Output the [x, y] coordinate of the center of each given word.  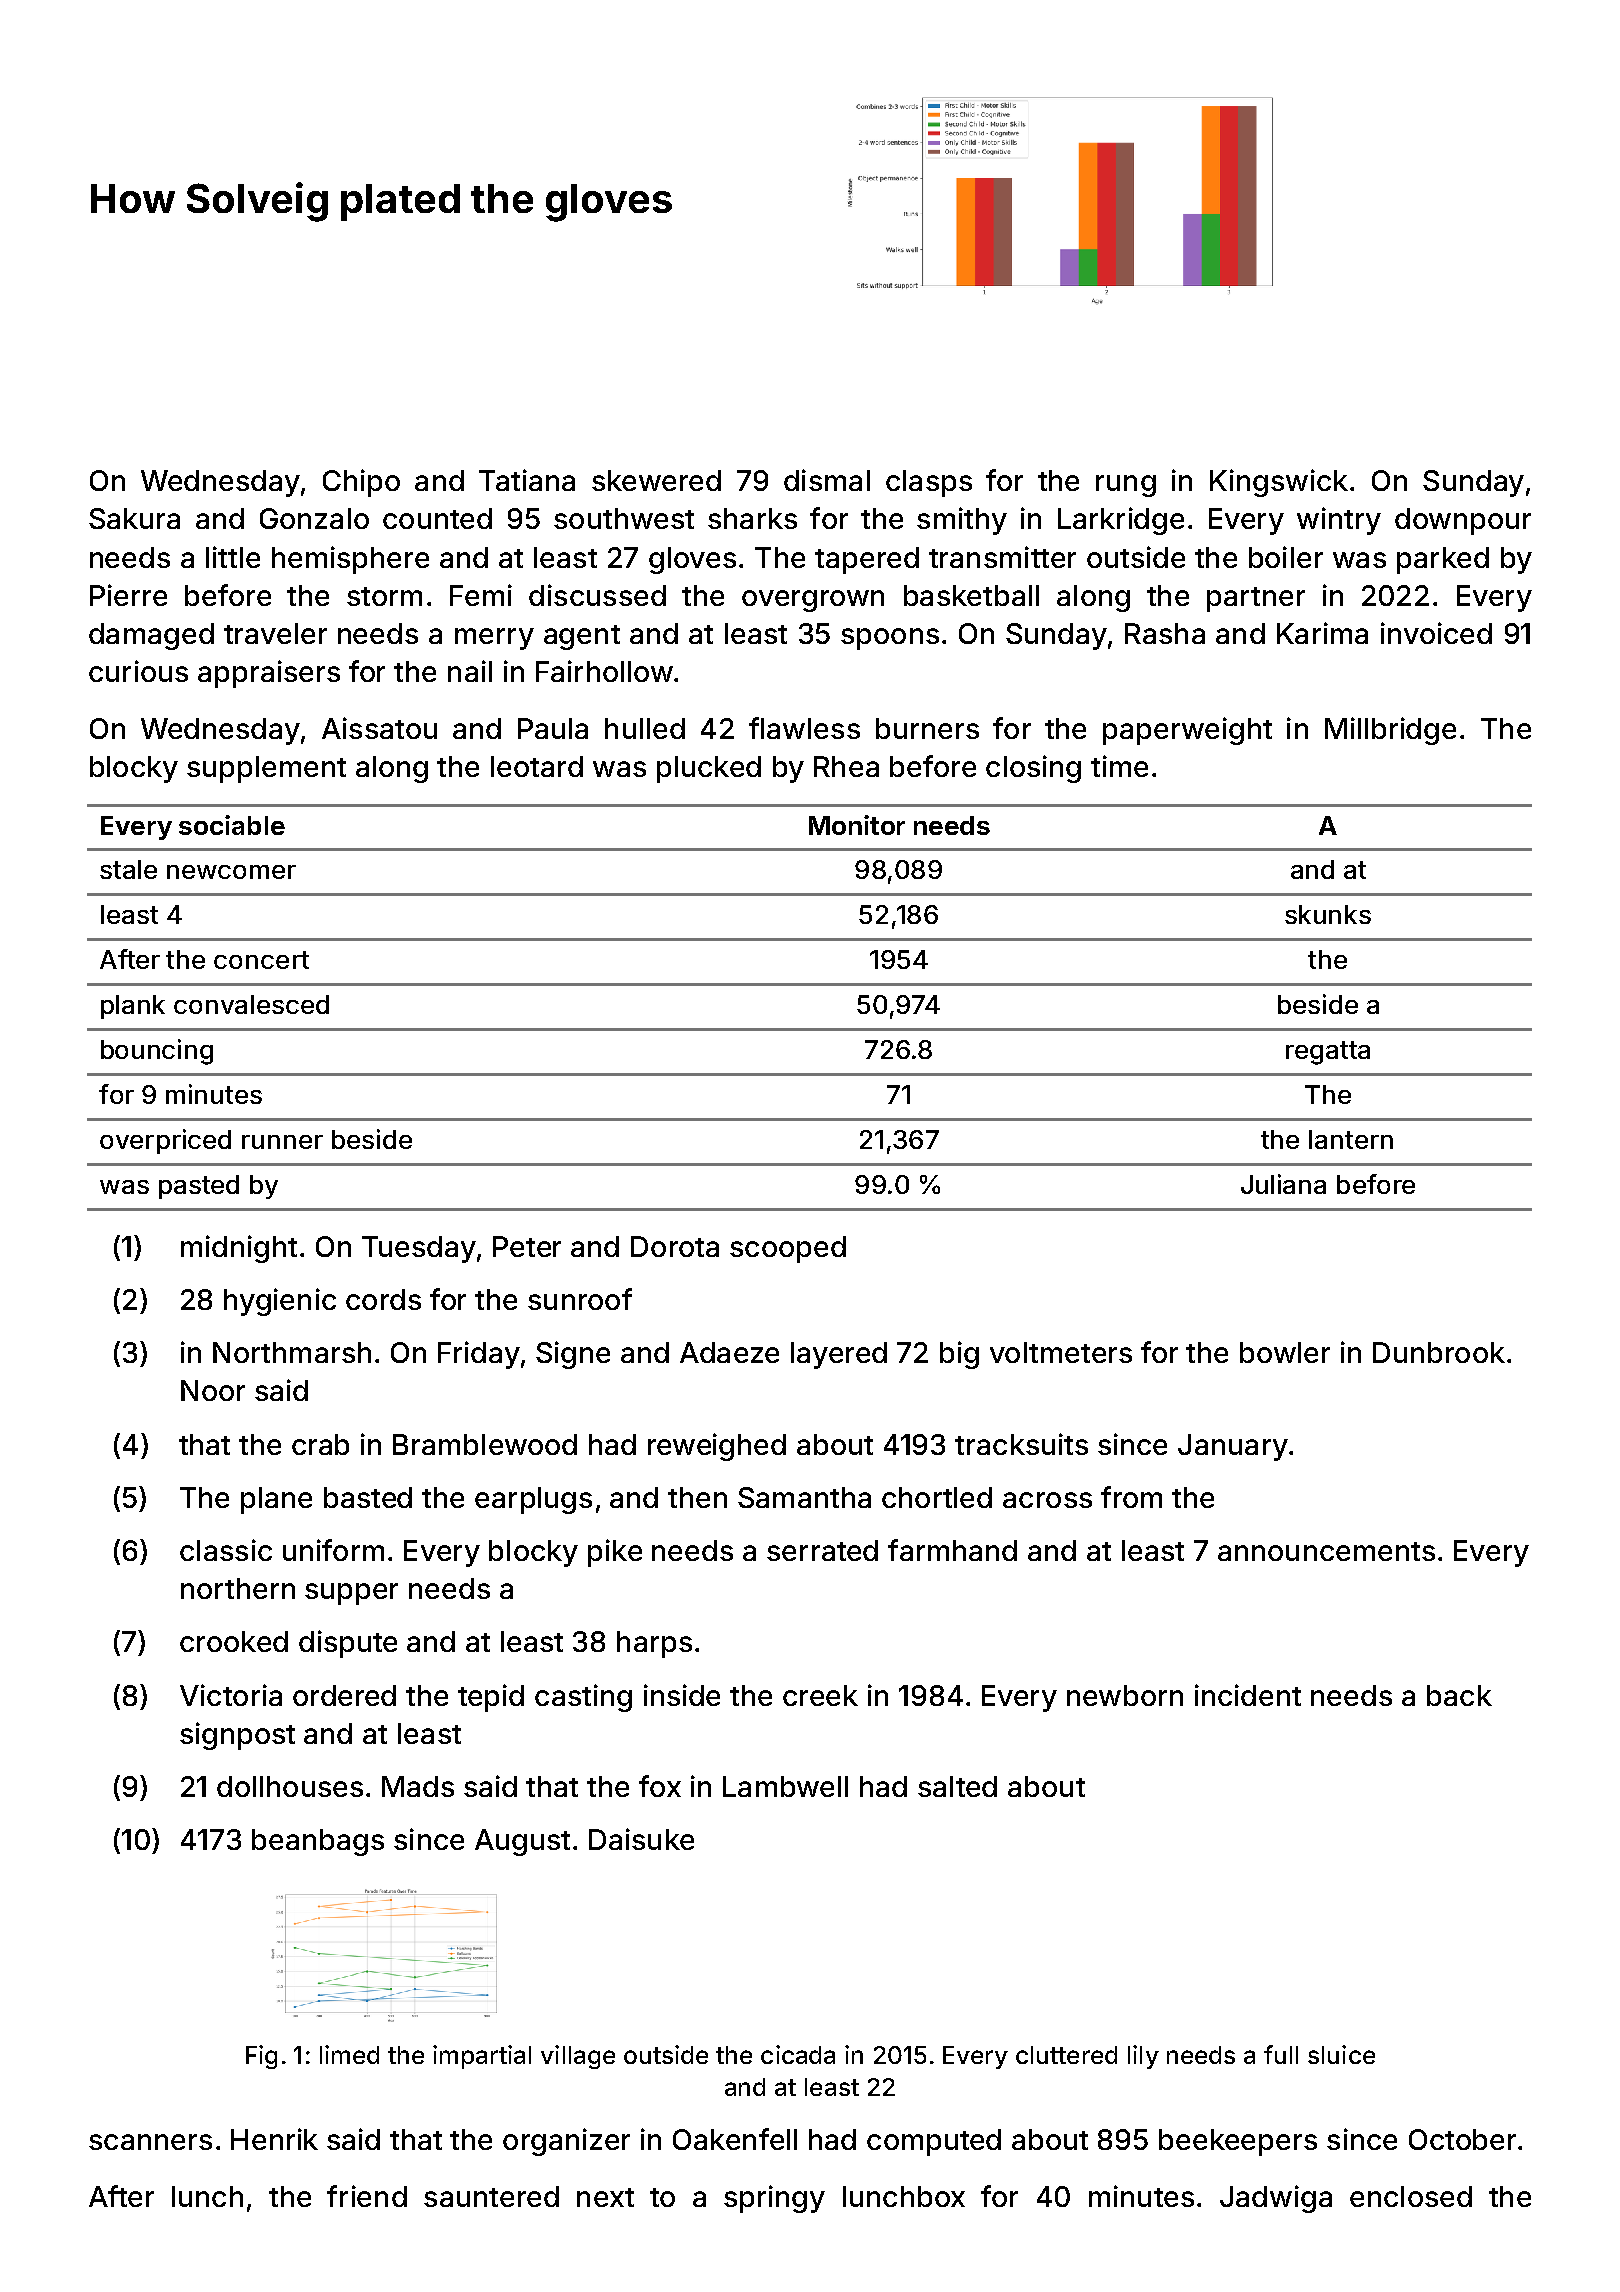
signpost [237, 1736]
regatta [1328, 1053]
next [605, 2197]
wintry [1339, 521]
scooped [788, 1249]
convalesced [251, 1004]
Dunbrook [1439, 1352]
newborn [1125, 1695]
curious [138, 671]
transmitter [1002, 557]
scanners [150, 2142]
